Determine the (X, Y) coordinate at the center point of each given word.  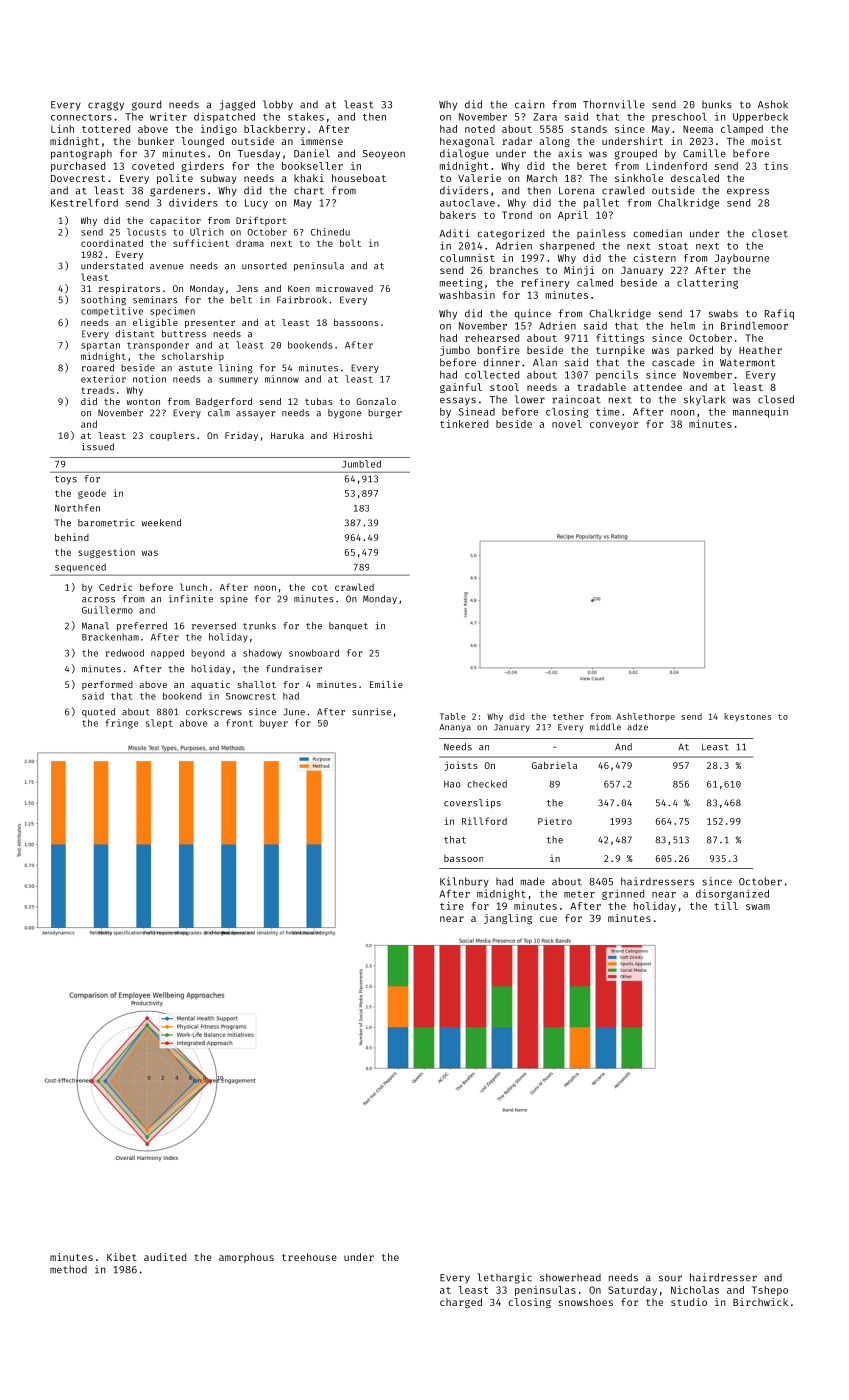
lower (530, 399)
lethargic (504, 1278)
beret (592, 166)
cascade (673, 362)
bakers (458, 215)
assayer (255, 414)
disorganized (732, 894)
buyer (274, 724)
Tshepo (770, 1291)
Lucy (256, 204)
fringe (121, 724)
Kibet (122, 1257)
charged (461, 1303)
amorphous (246, 1258)
